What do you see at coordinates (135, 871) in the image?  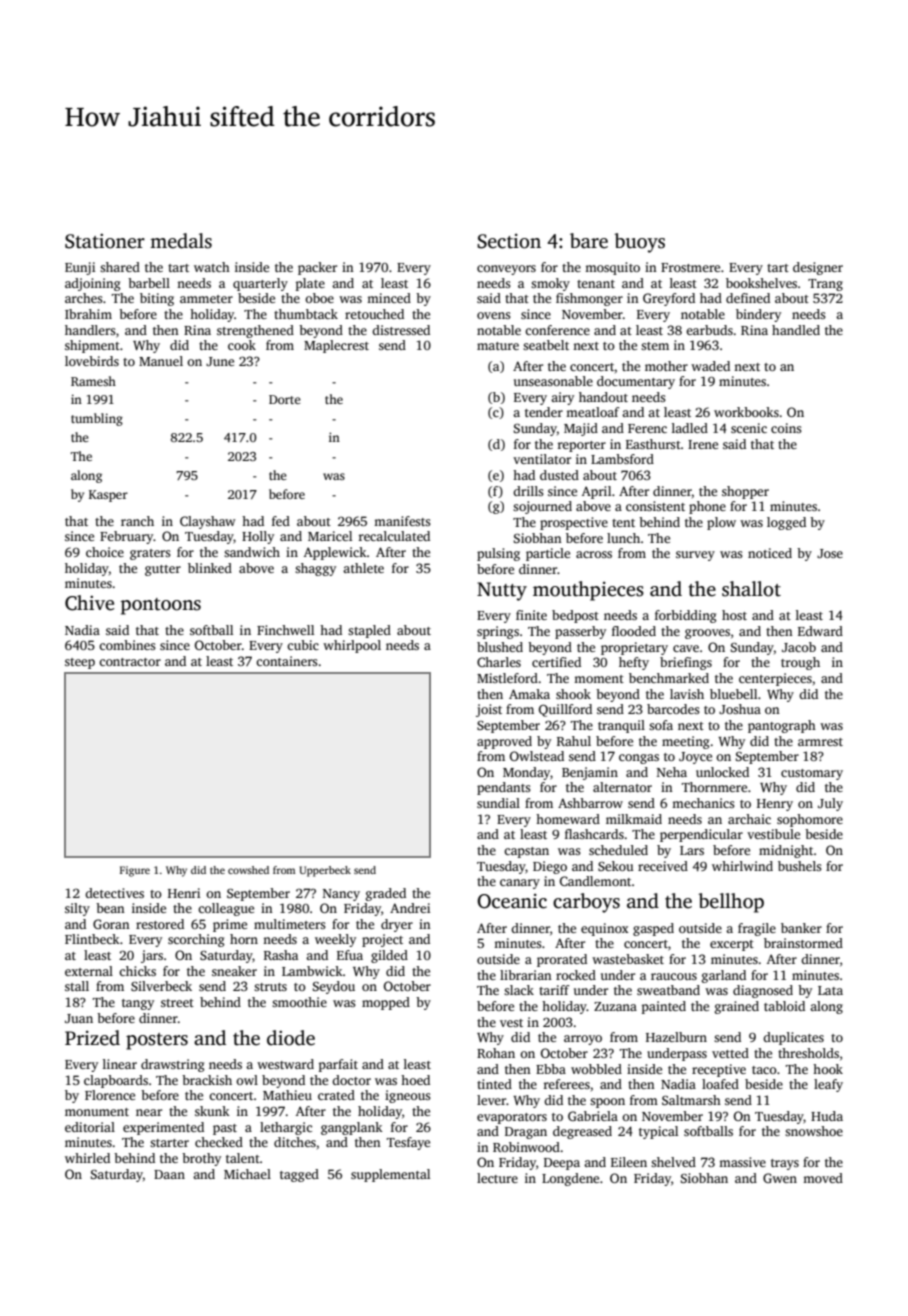 I see `Figure` at bounding box center [135, 871].
